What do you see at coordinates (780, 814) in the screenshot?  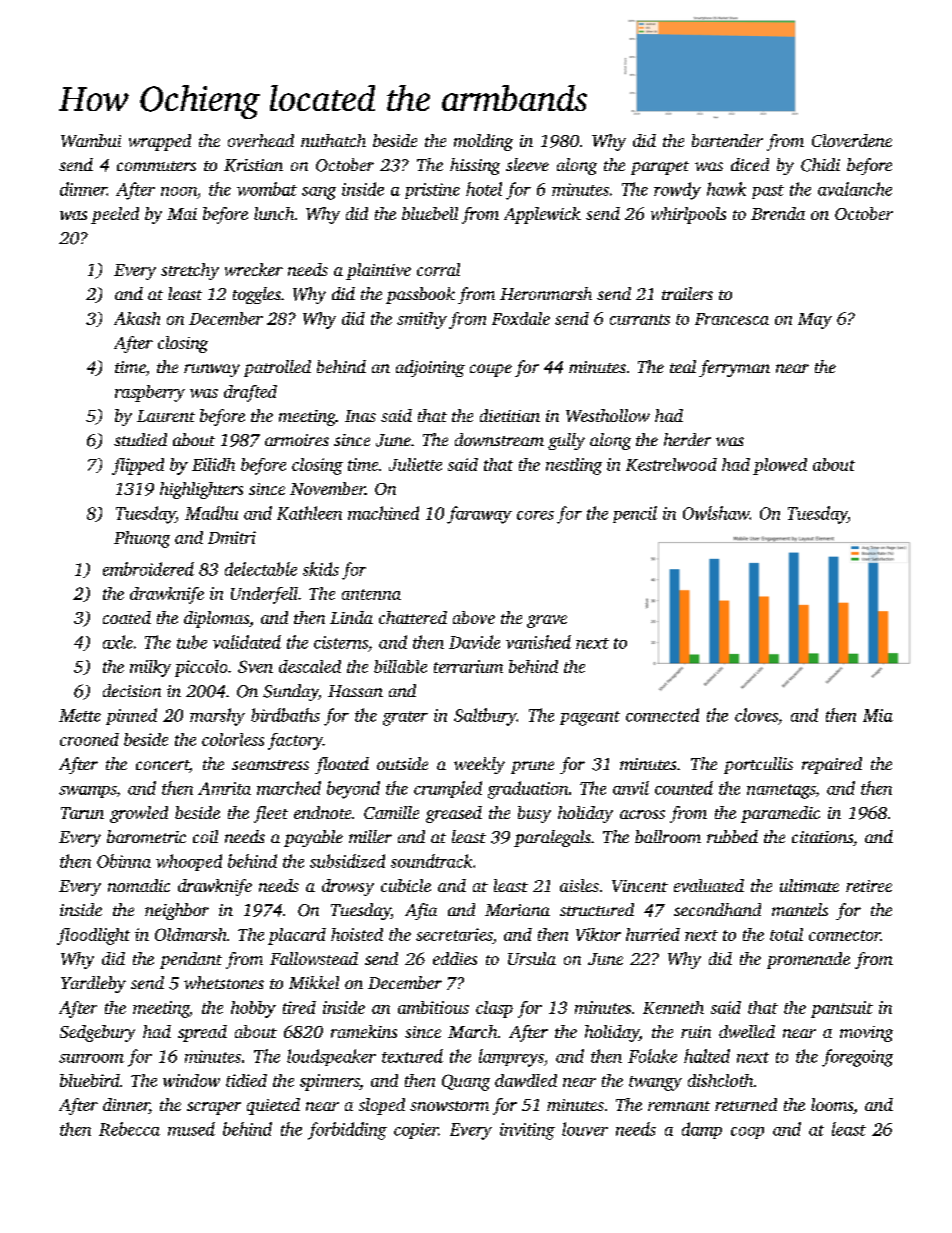 I see `paramedic` at bounding box center [780, 814].
